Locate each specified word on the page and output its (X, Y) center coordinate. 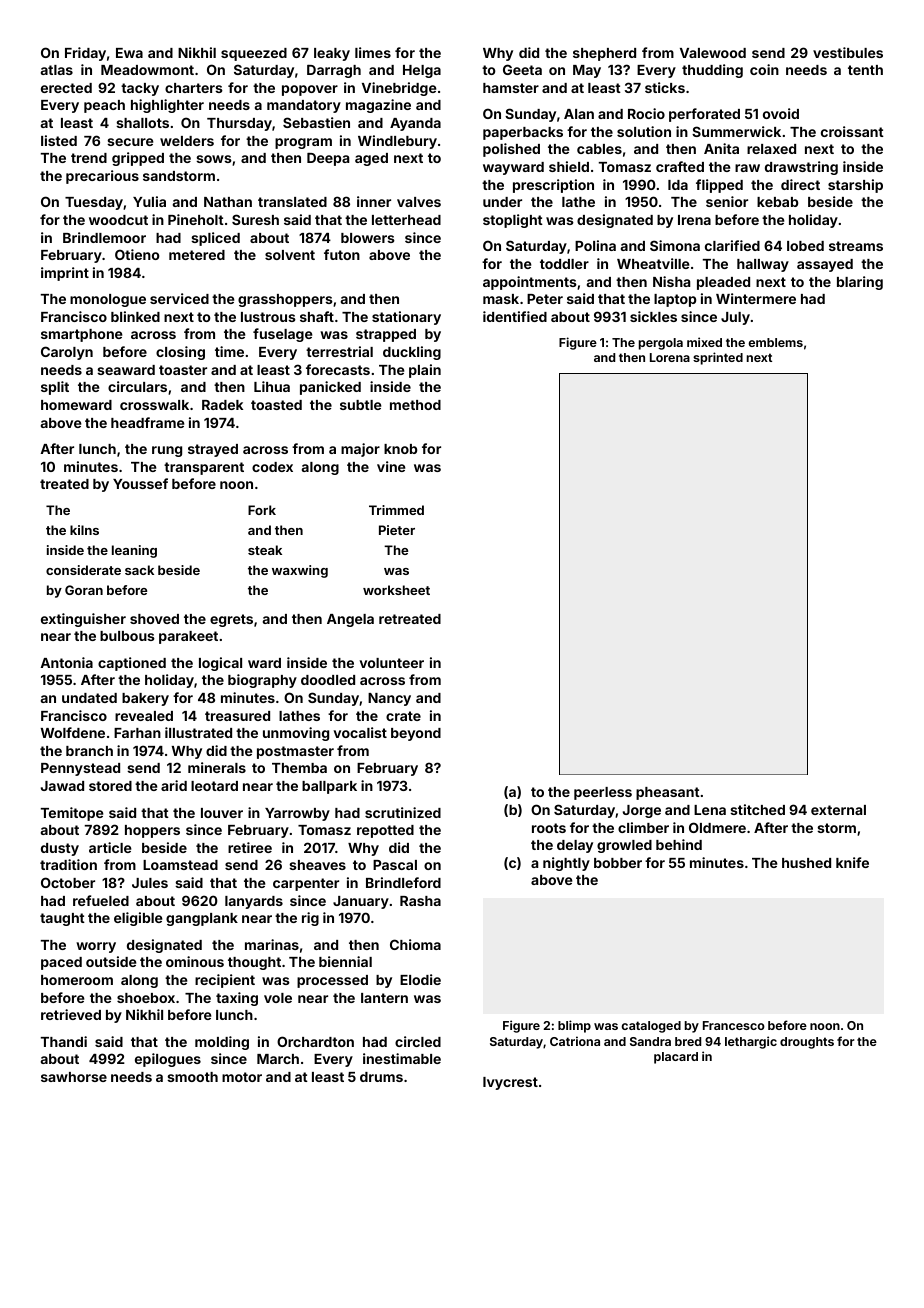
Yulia (149, 201)
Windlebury (397, 142)
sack (139, 570)
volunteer (391, 663)
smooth (192, 1077)
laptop (675, 300)
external (838, 810)
